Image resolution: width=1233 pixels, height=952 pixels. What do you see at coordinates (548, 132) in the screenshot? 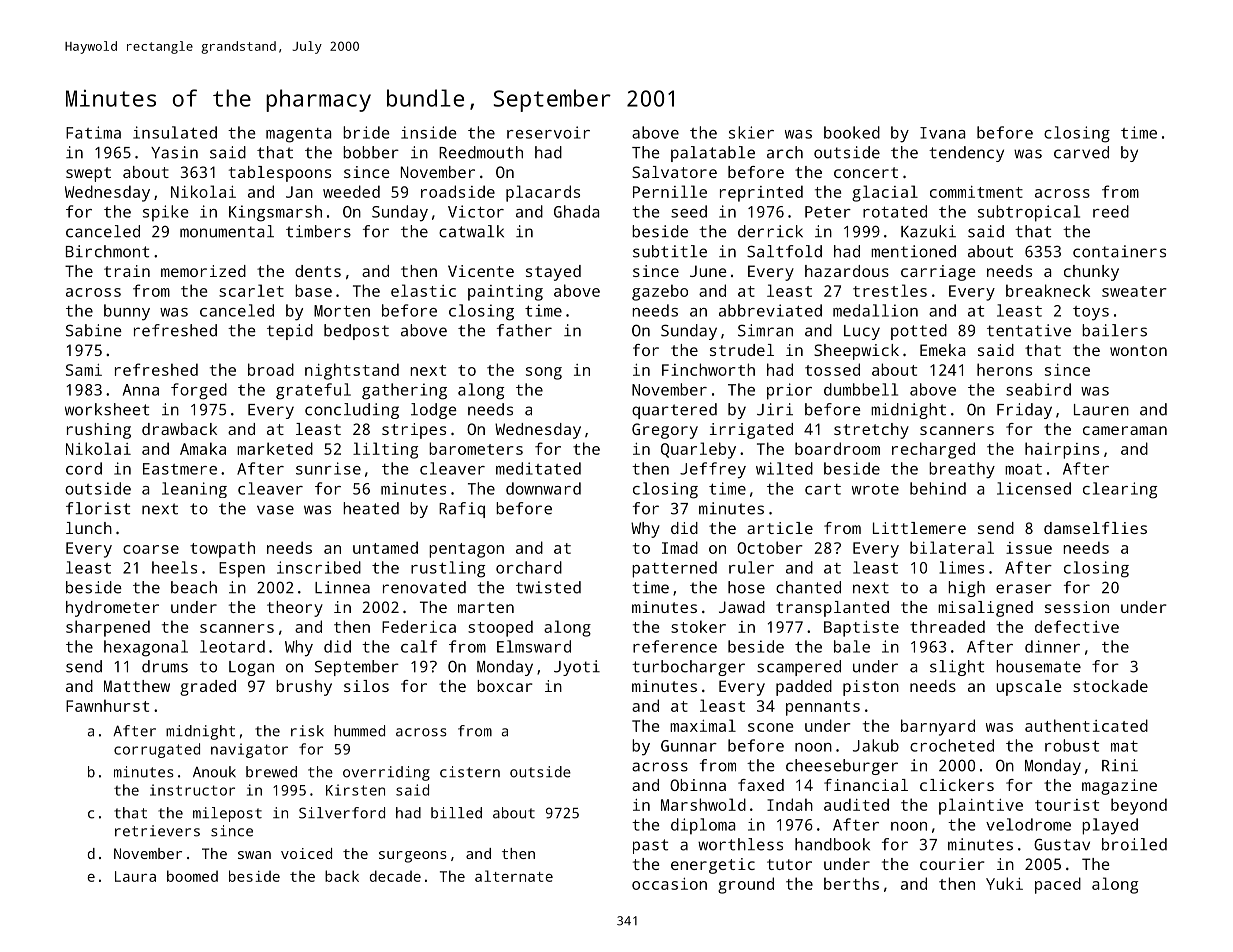
I see `reservoir` at bounding box center [548, 132].
